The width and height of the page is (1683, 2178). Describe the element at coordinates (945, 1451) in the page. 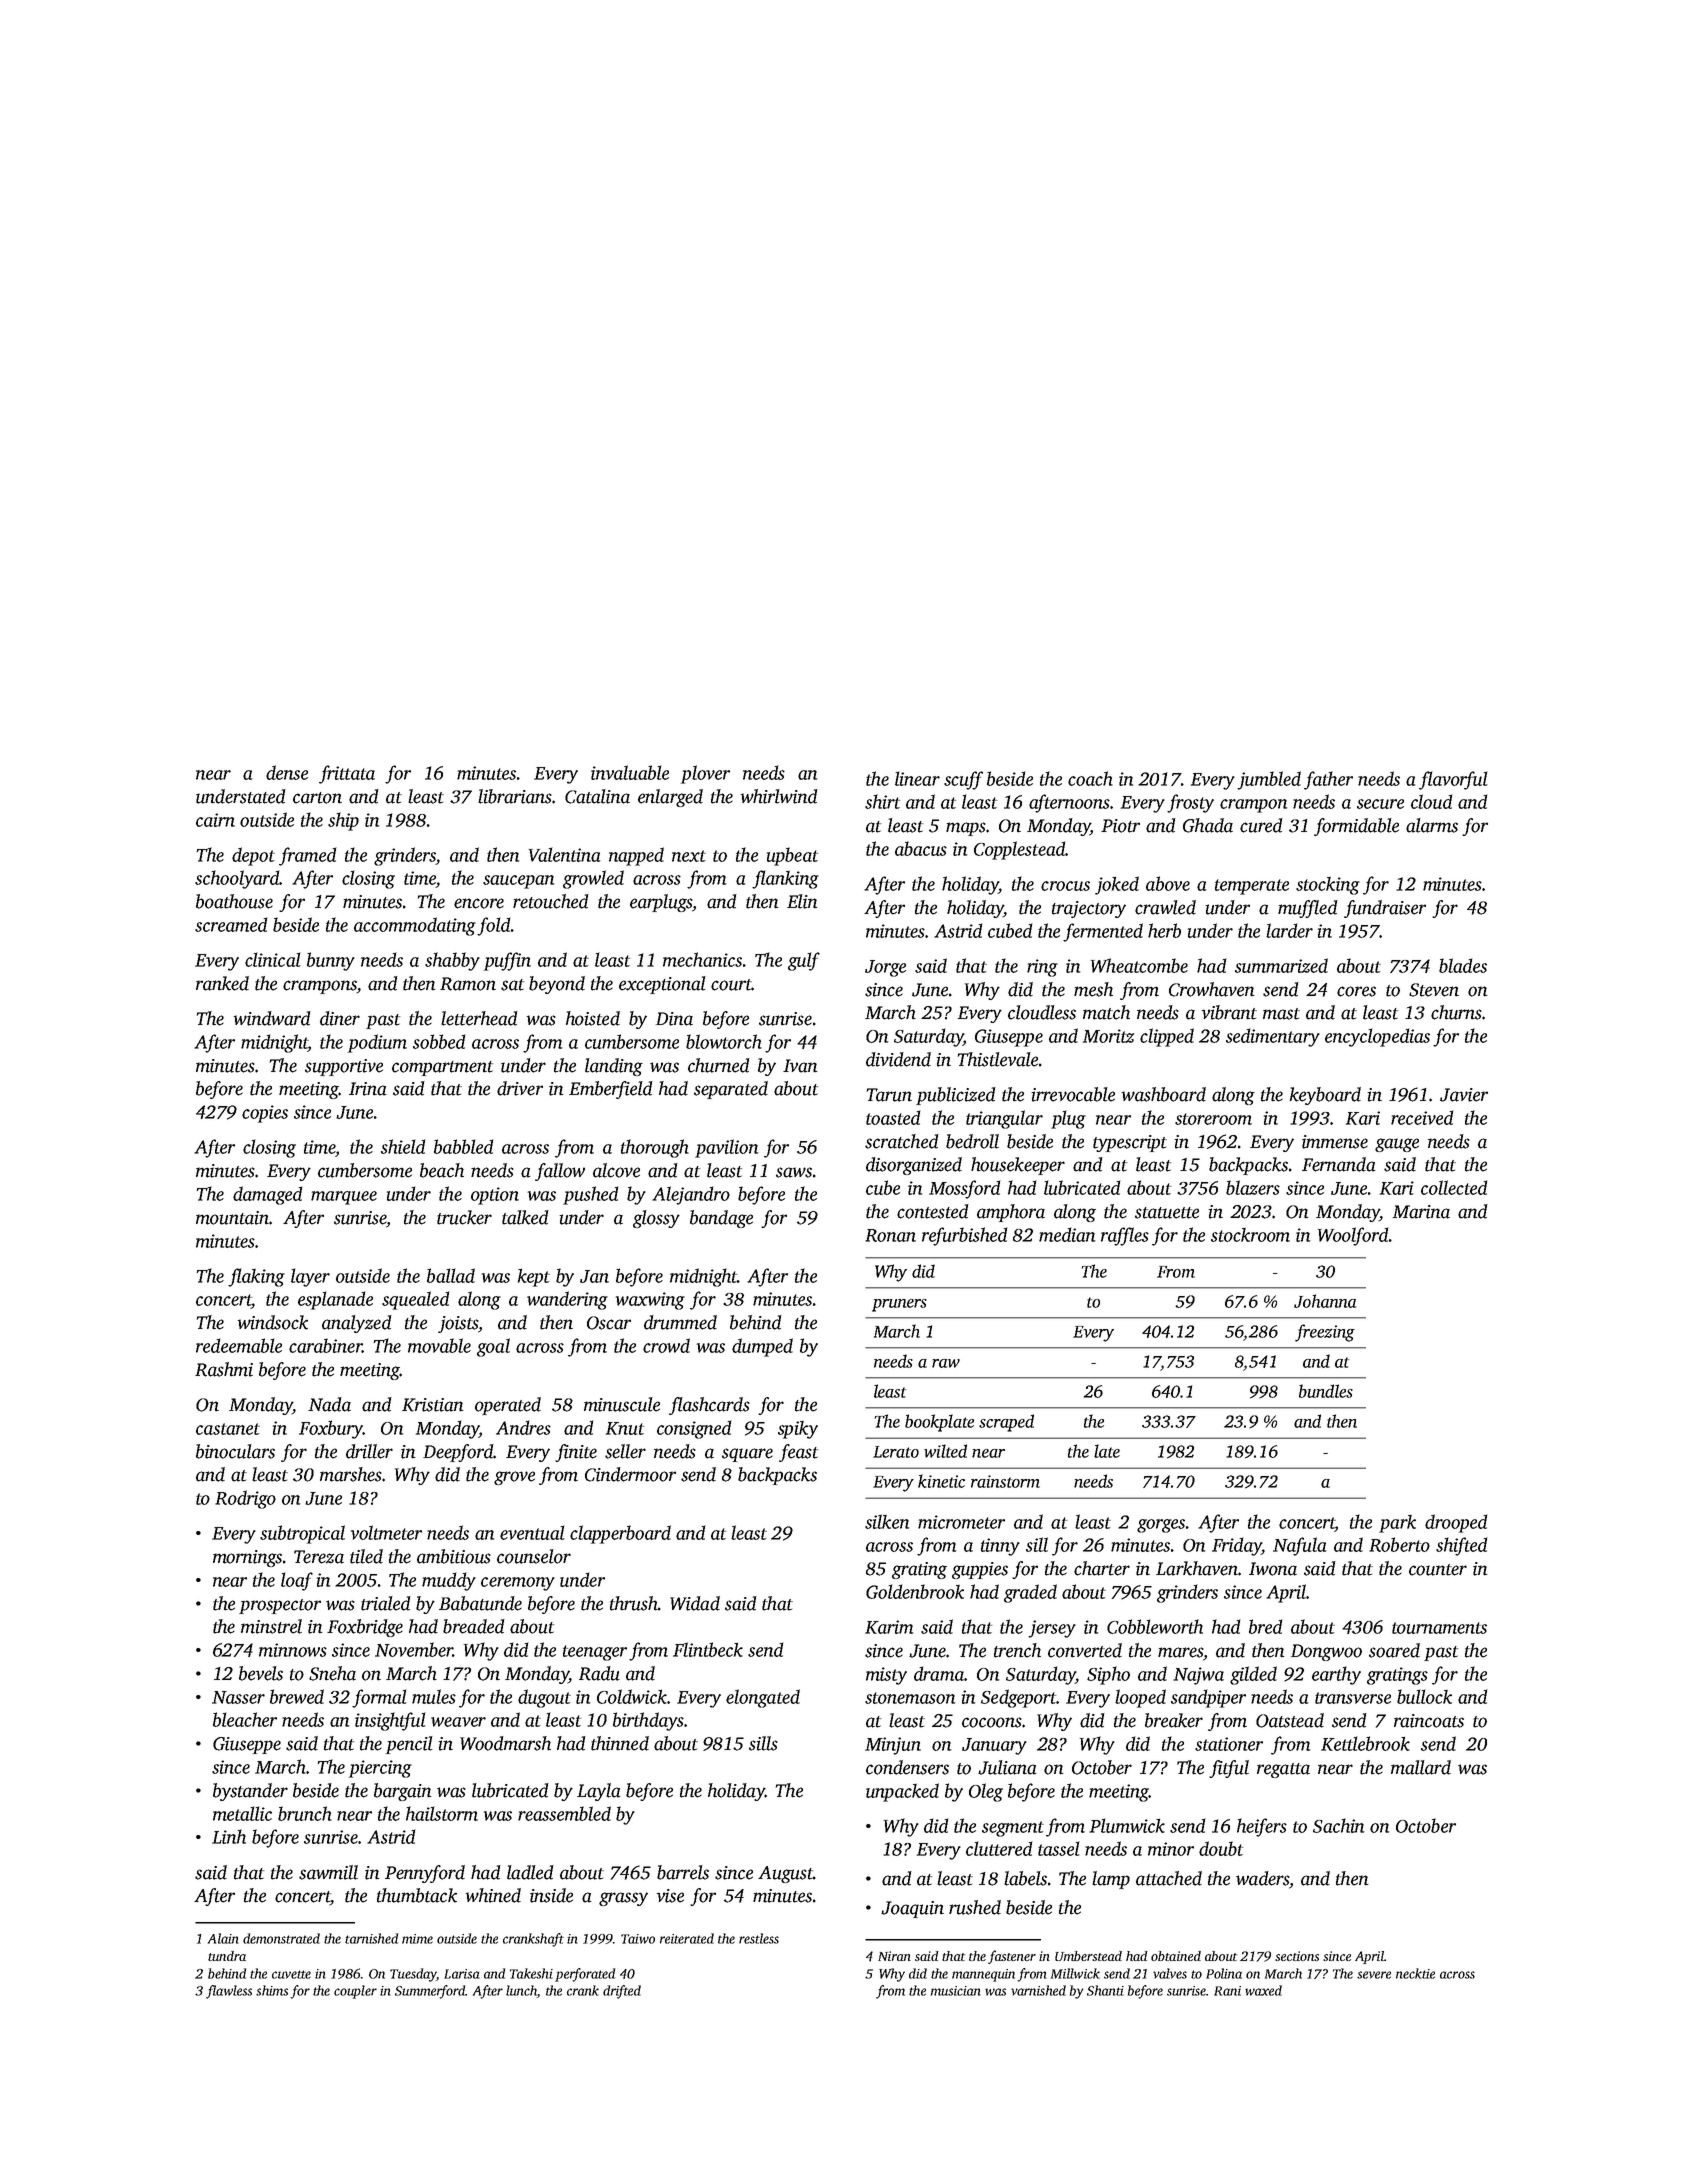

I see `wilted` at that location.
